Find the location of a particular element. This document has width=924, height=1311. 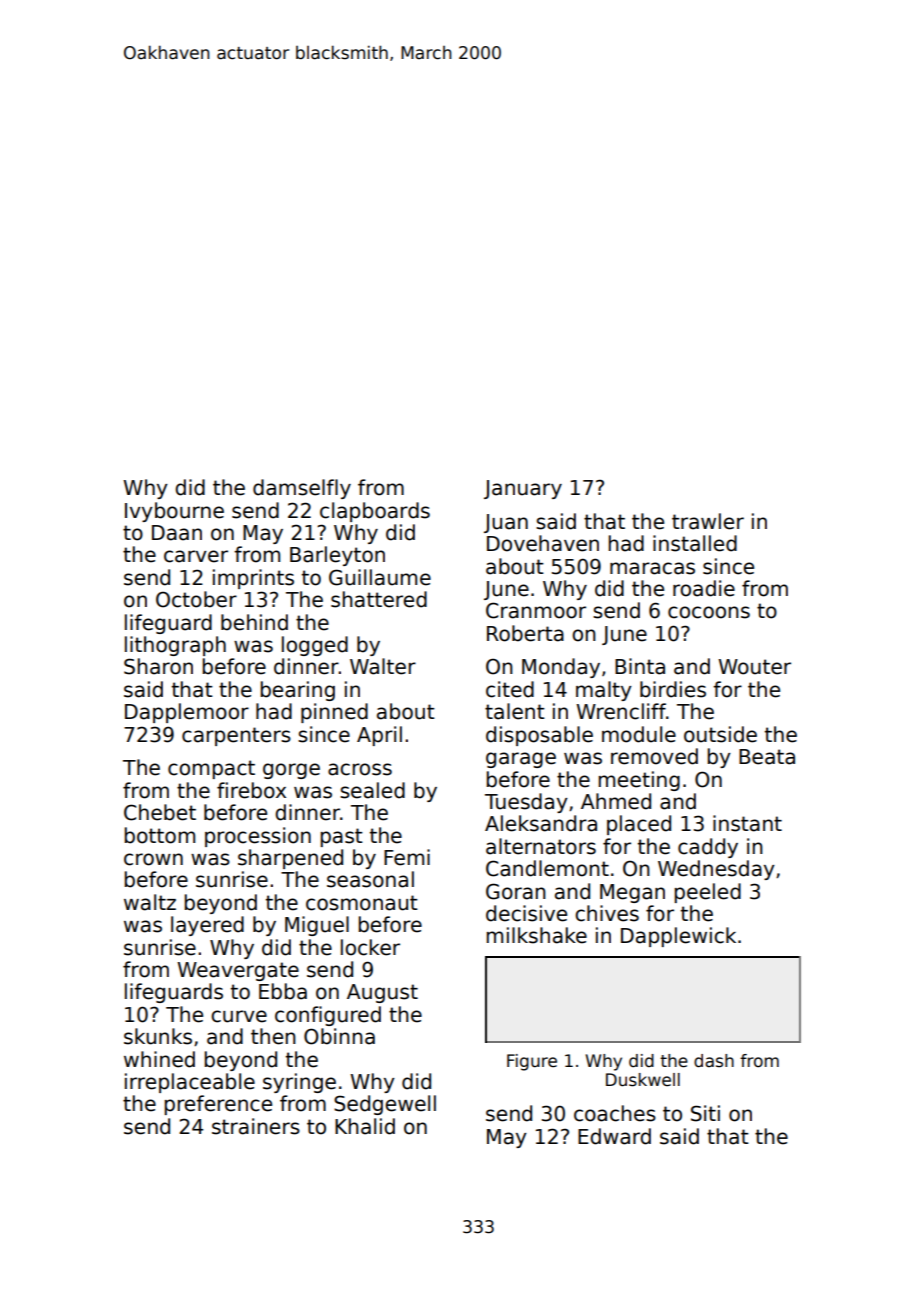

curve is located at coordinates (239, 1016).
